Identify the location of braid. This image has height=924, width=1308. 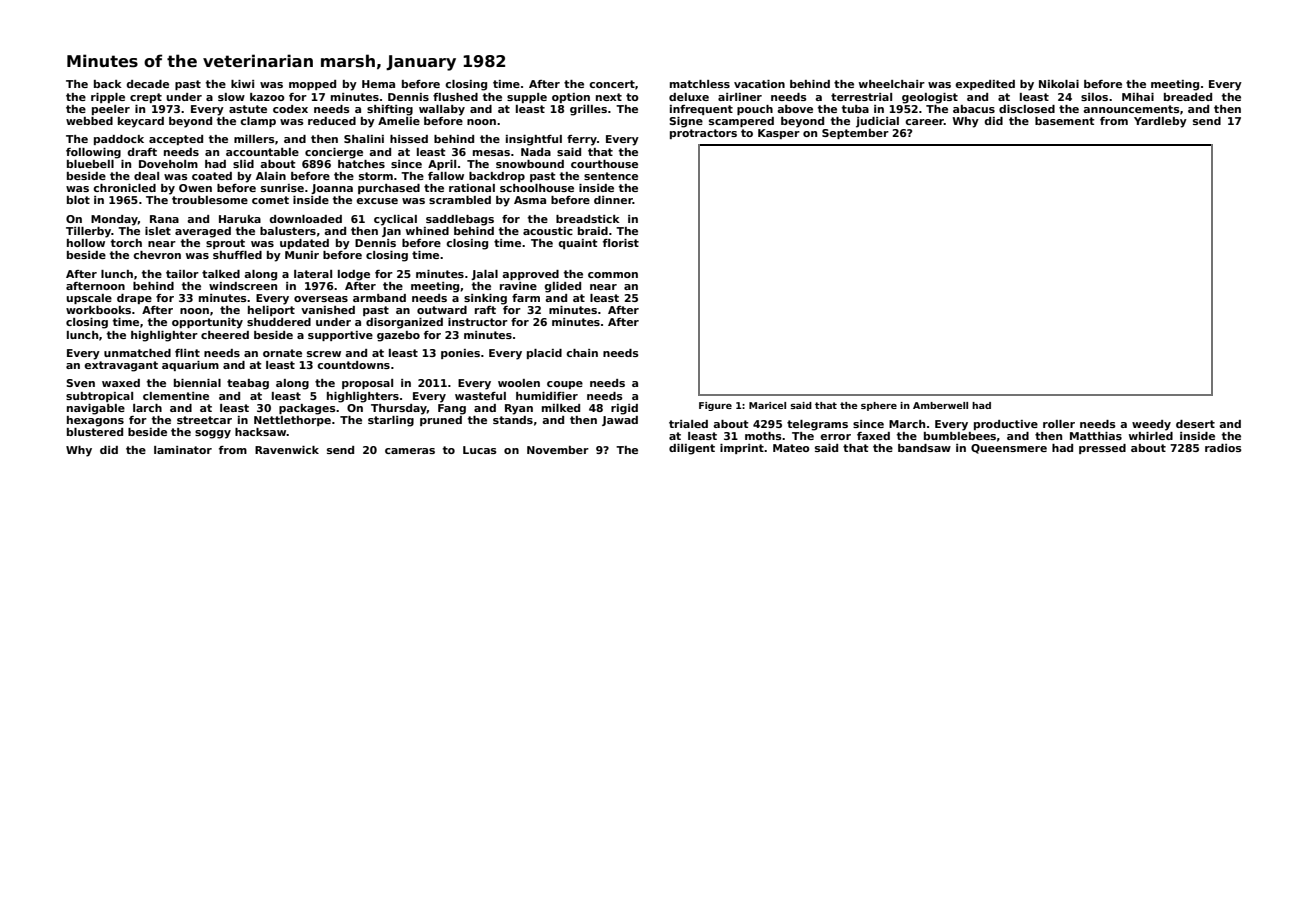
(593, 231).
